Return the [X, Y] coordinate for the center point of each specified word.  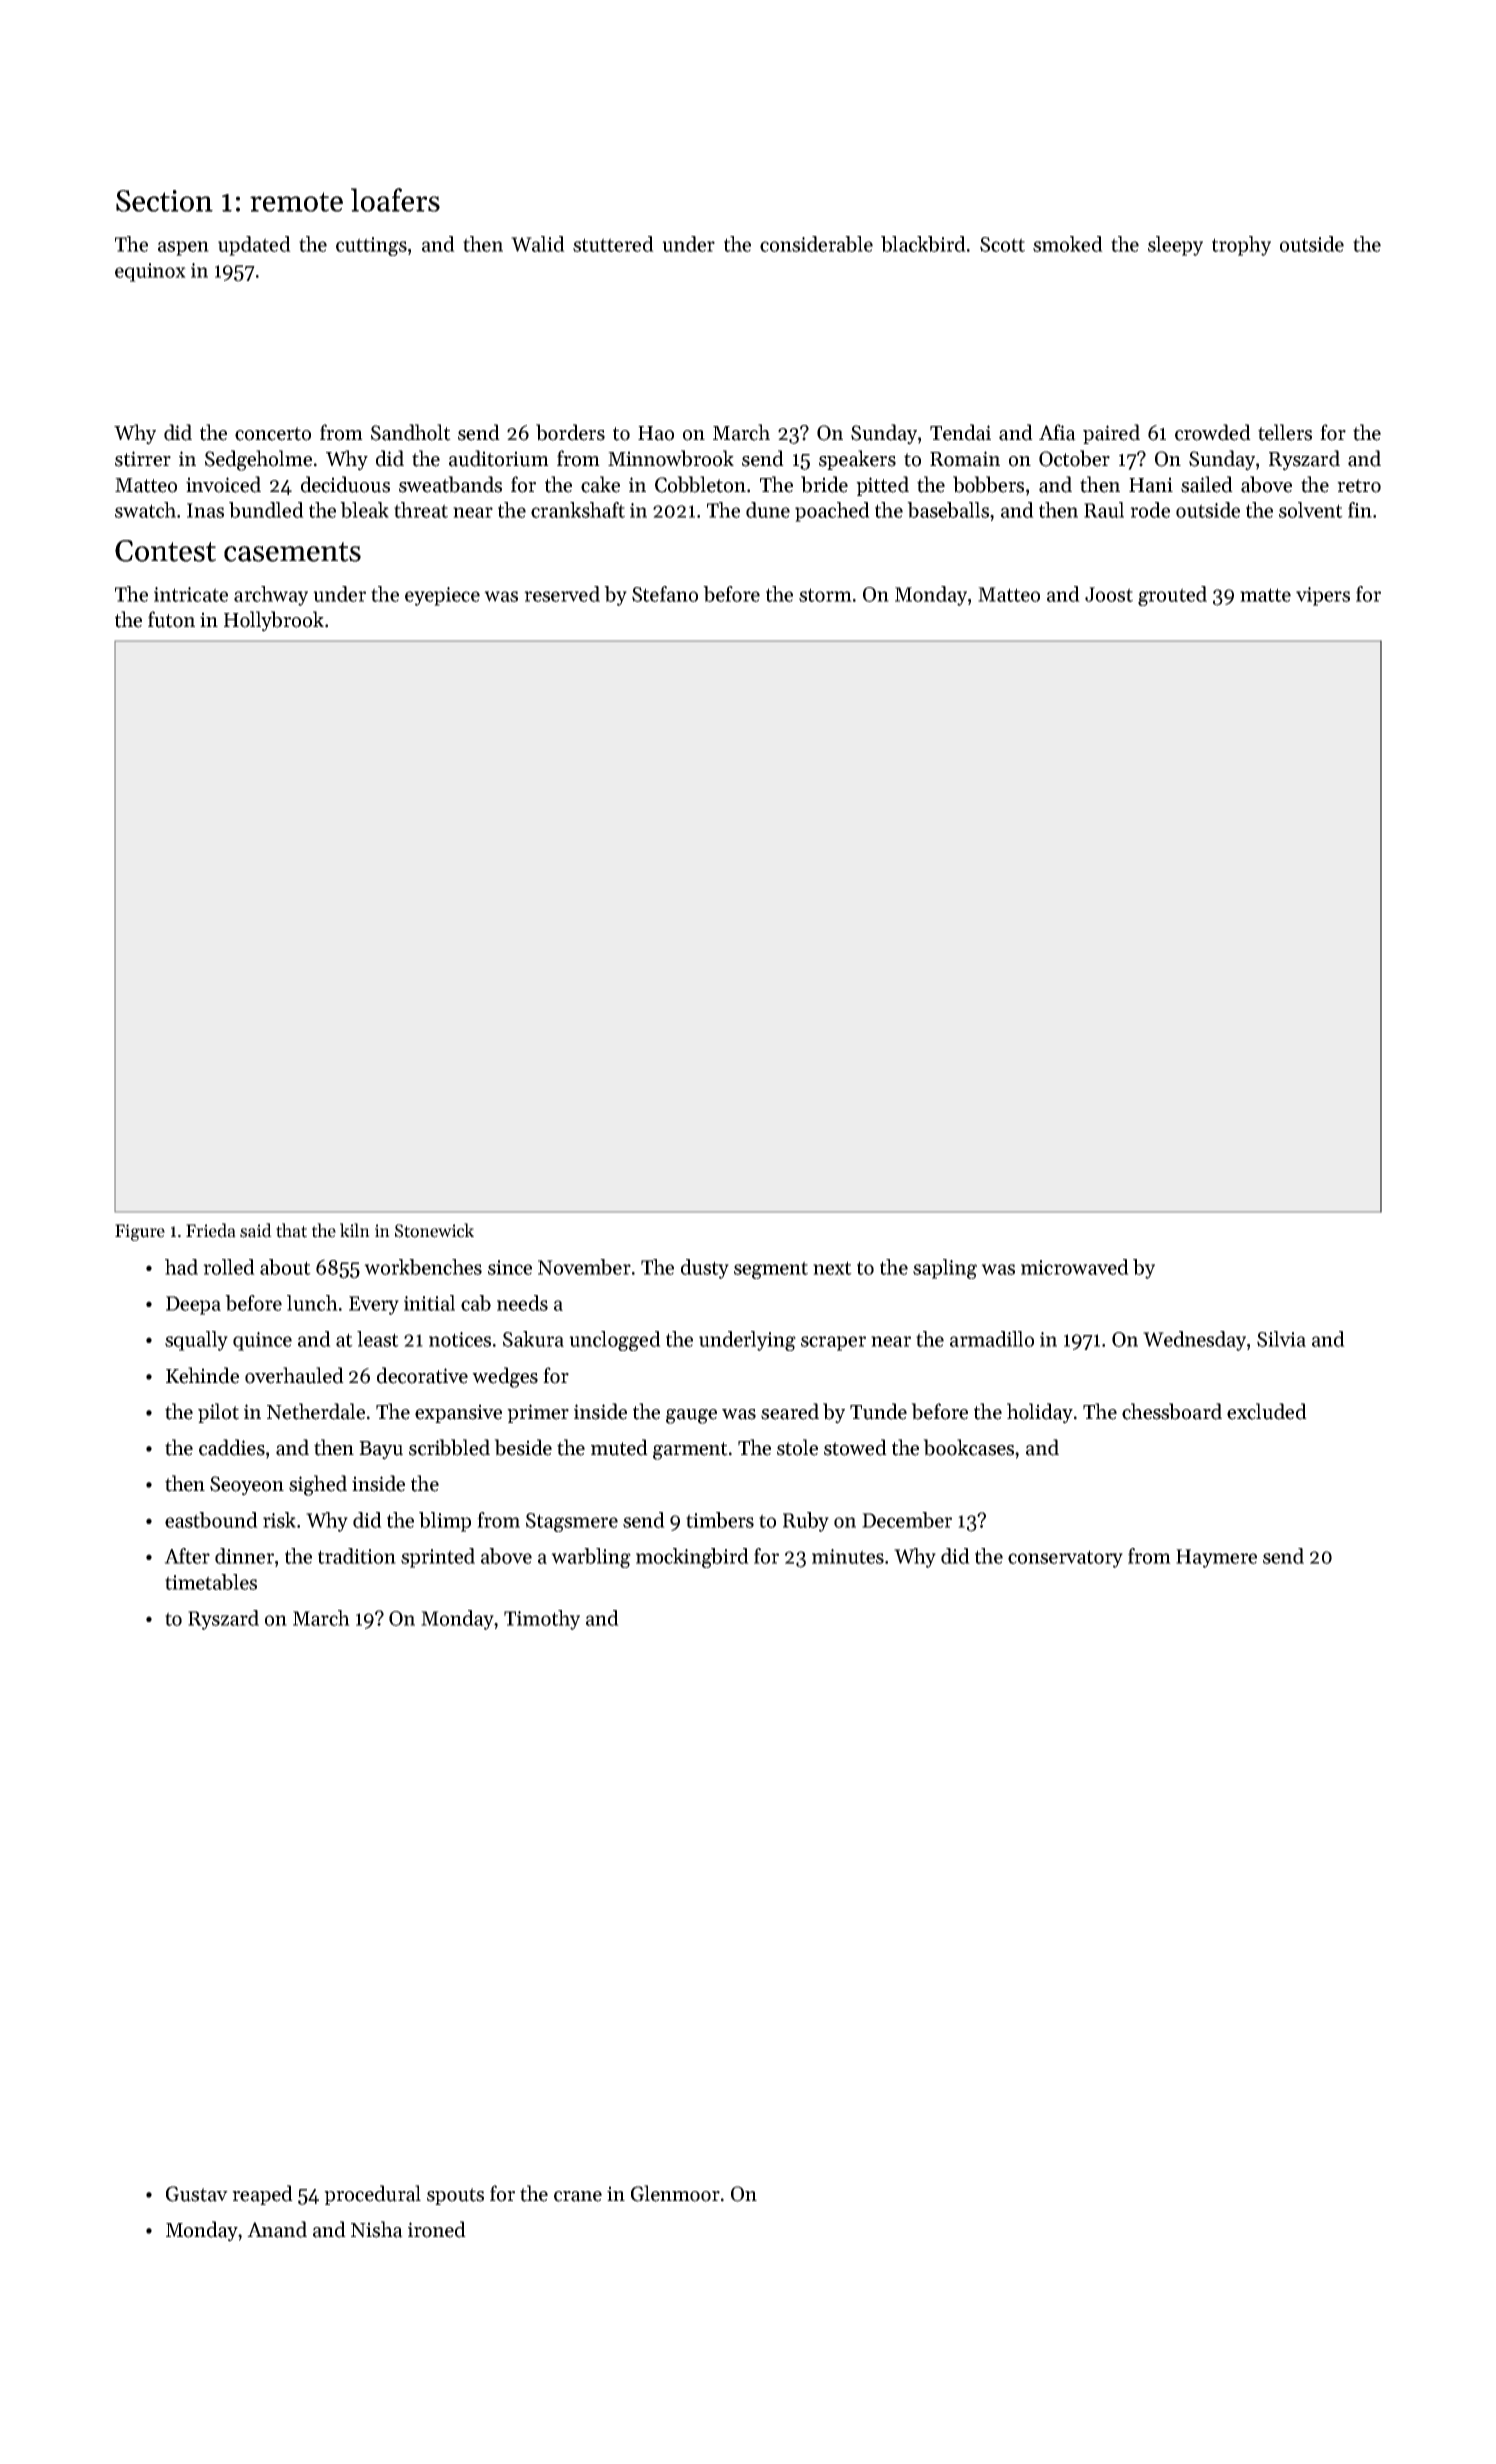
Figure [140, 1232]
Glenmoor [675, 2193]
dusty [705, 1269]
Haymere [1216, 1558]
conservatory [1065, 1559]
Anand [277, 2229]
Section [164, 201]
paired [1111, 434]
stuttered [613, 244]
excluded [1267, 1411]
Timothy [542, 1620]
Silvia [1281, 1339]
